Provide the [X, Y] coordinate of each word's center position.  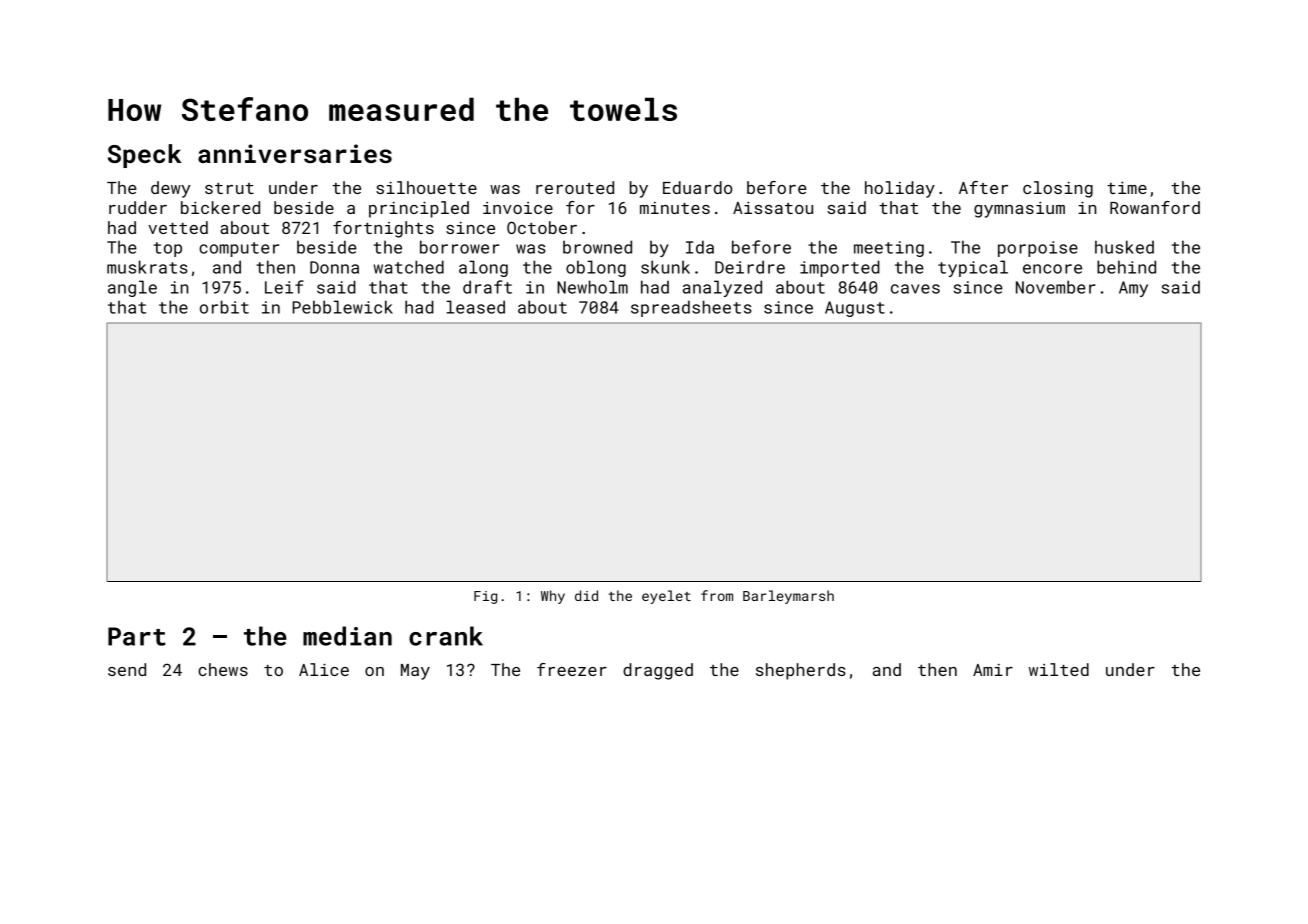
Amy [1133, 289]
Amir [993, 670]
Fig [485, 597]
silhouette [426, 187]
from [717, 595]
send [127, 669]
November [1056, 287]
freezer [572, 669]
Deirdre [750, 267]
